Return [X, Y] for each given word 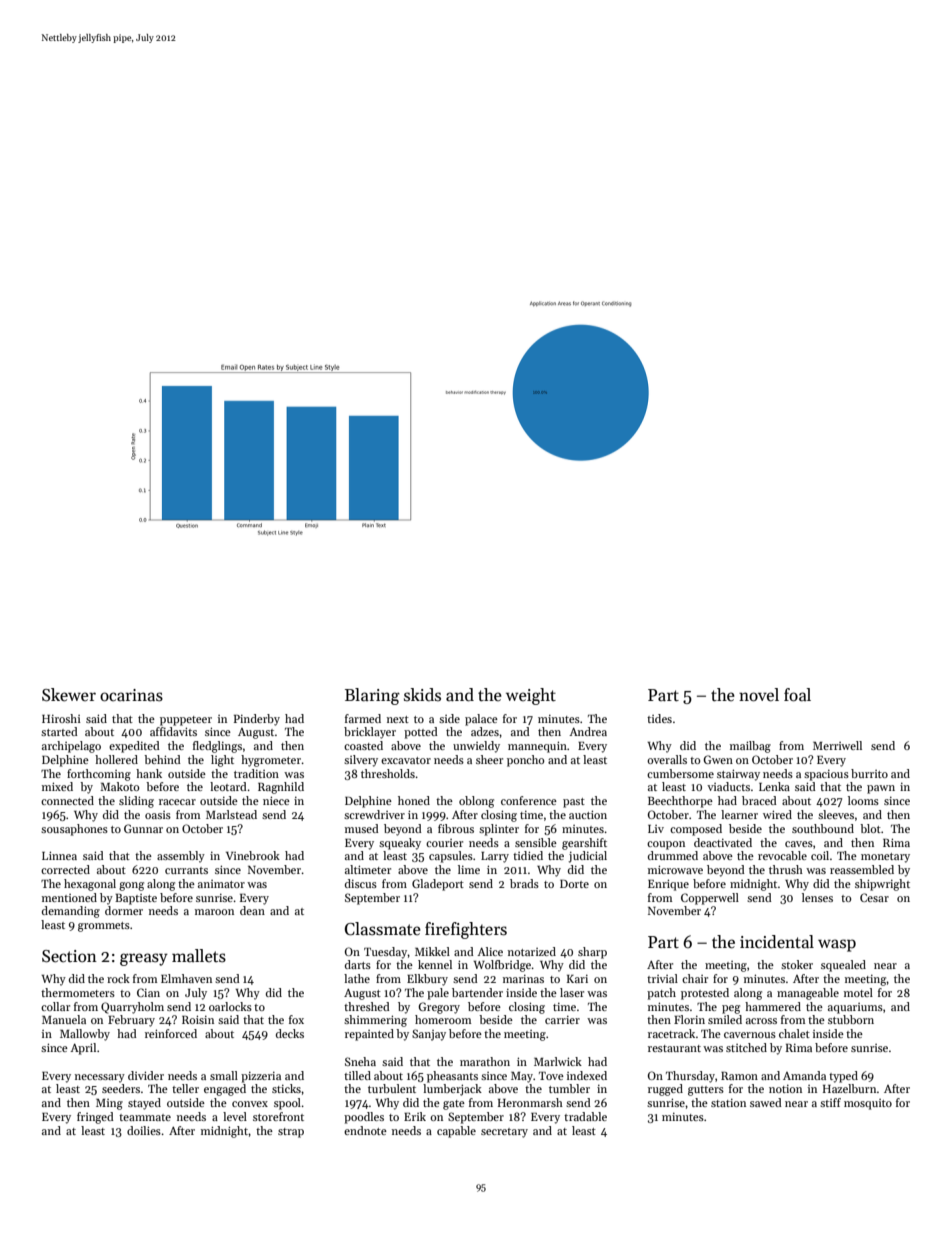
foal [797, 695]
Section [69, 956]
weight [531, 696]
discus [361, 883]
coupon [666, 845]
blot [870, 828]
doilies [144, 1130]
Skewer [69, 695]
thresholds [388, 773]
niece [276, 800]
